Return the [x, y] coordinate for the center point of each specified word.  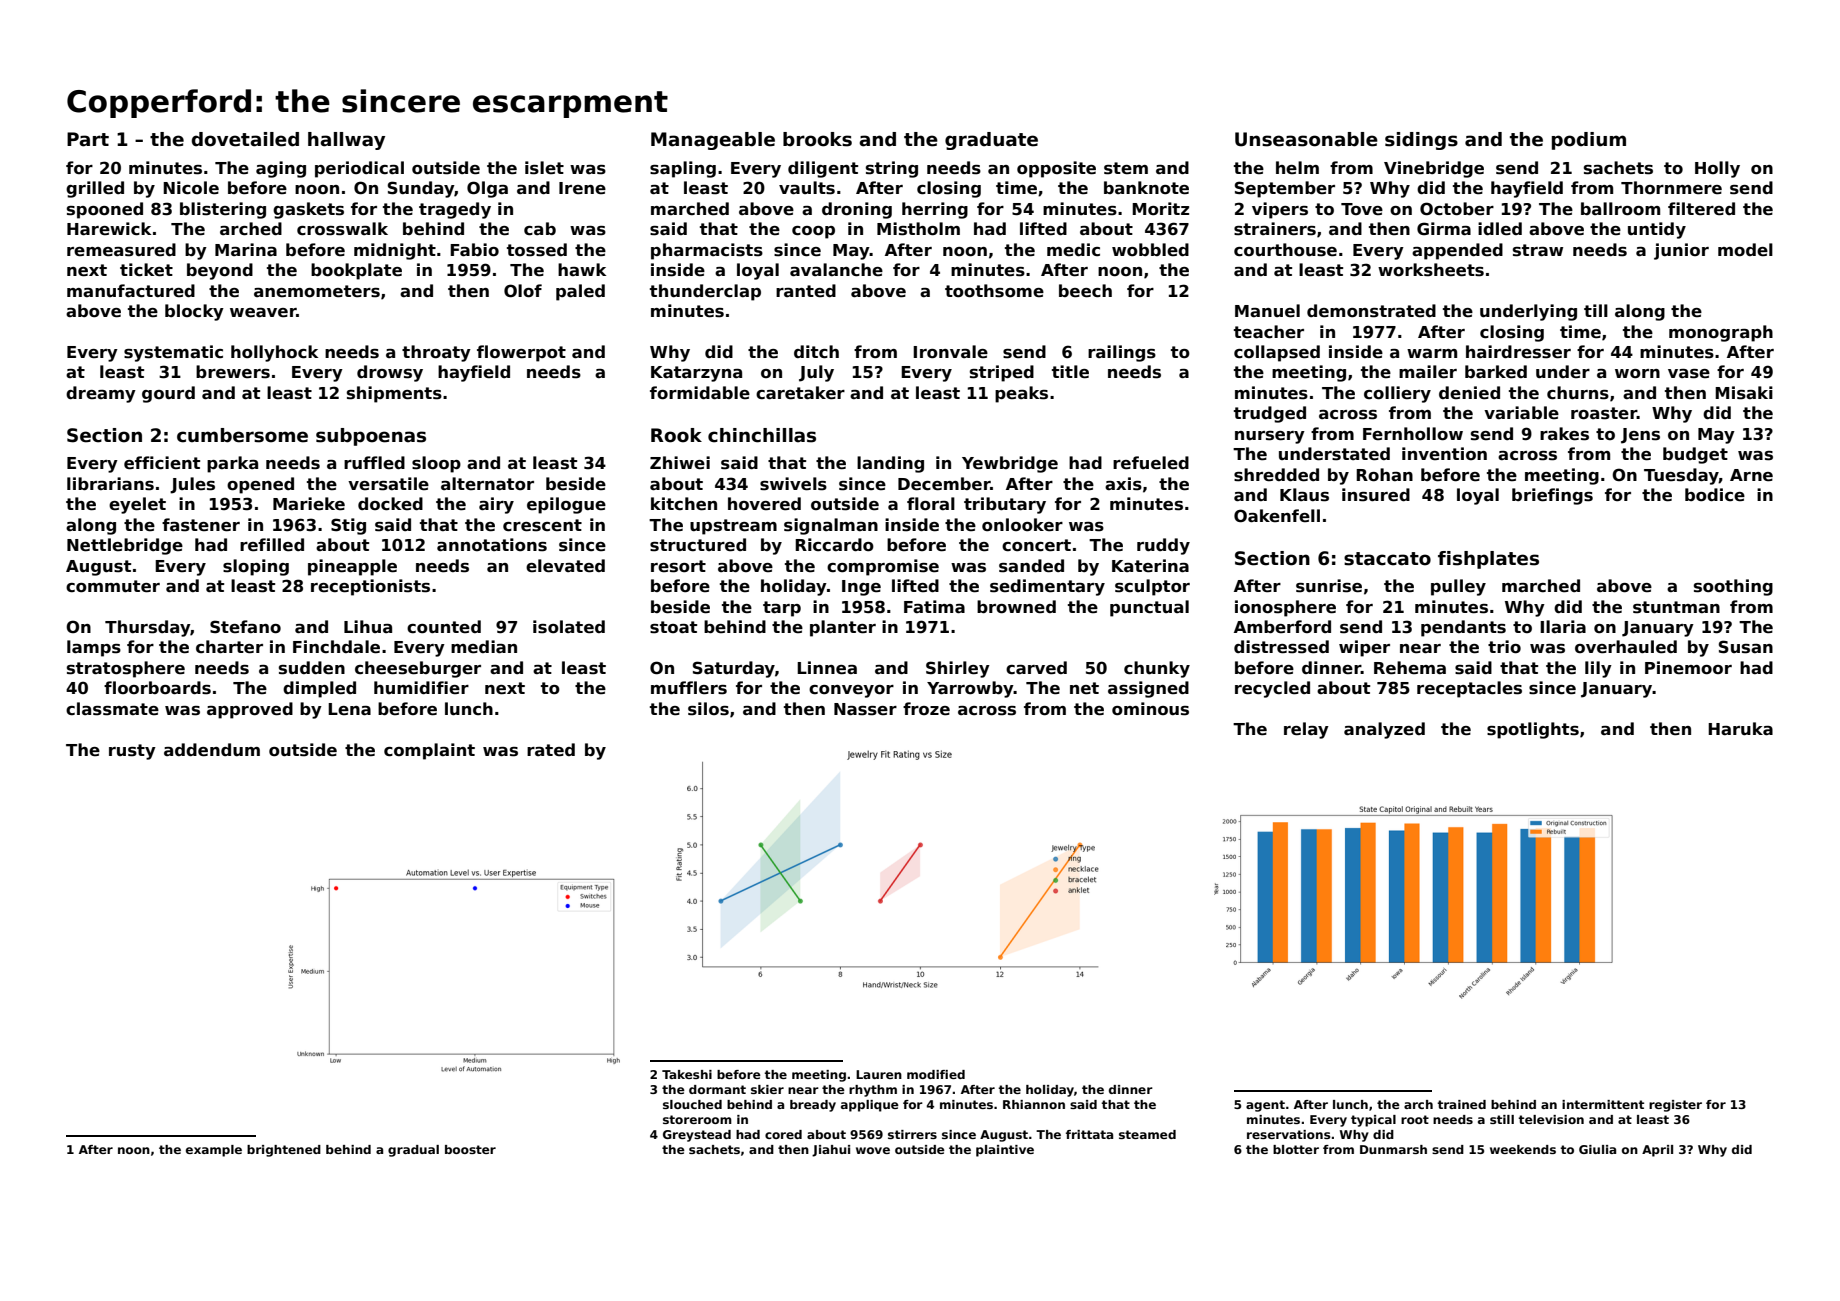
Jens [1640, 436]
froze [926, 709]
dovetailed [245, 139]
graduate [991, 141]
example [214, 1151]
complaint [429, 751]
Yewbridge [1010, 464]
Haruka [1740, 729]
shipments [394, 394]
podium [1589, 141]
